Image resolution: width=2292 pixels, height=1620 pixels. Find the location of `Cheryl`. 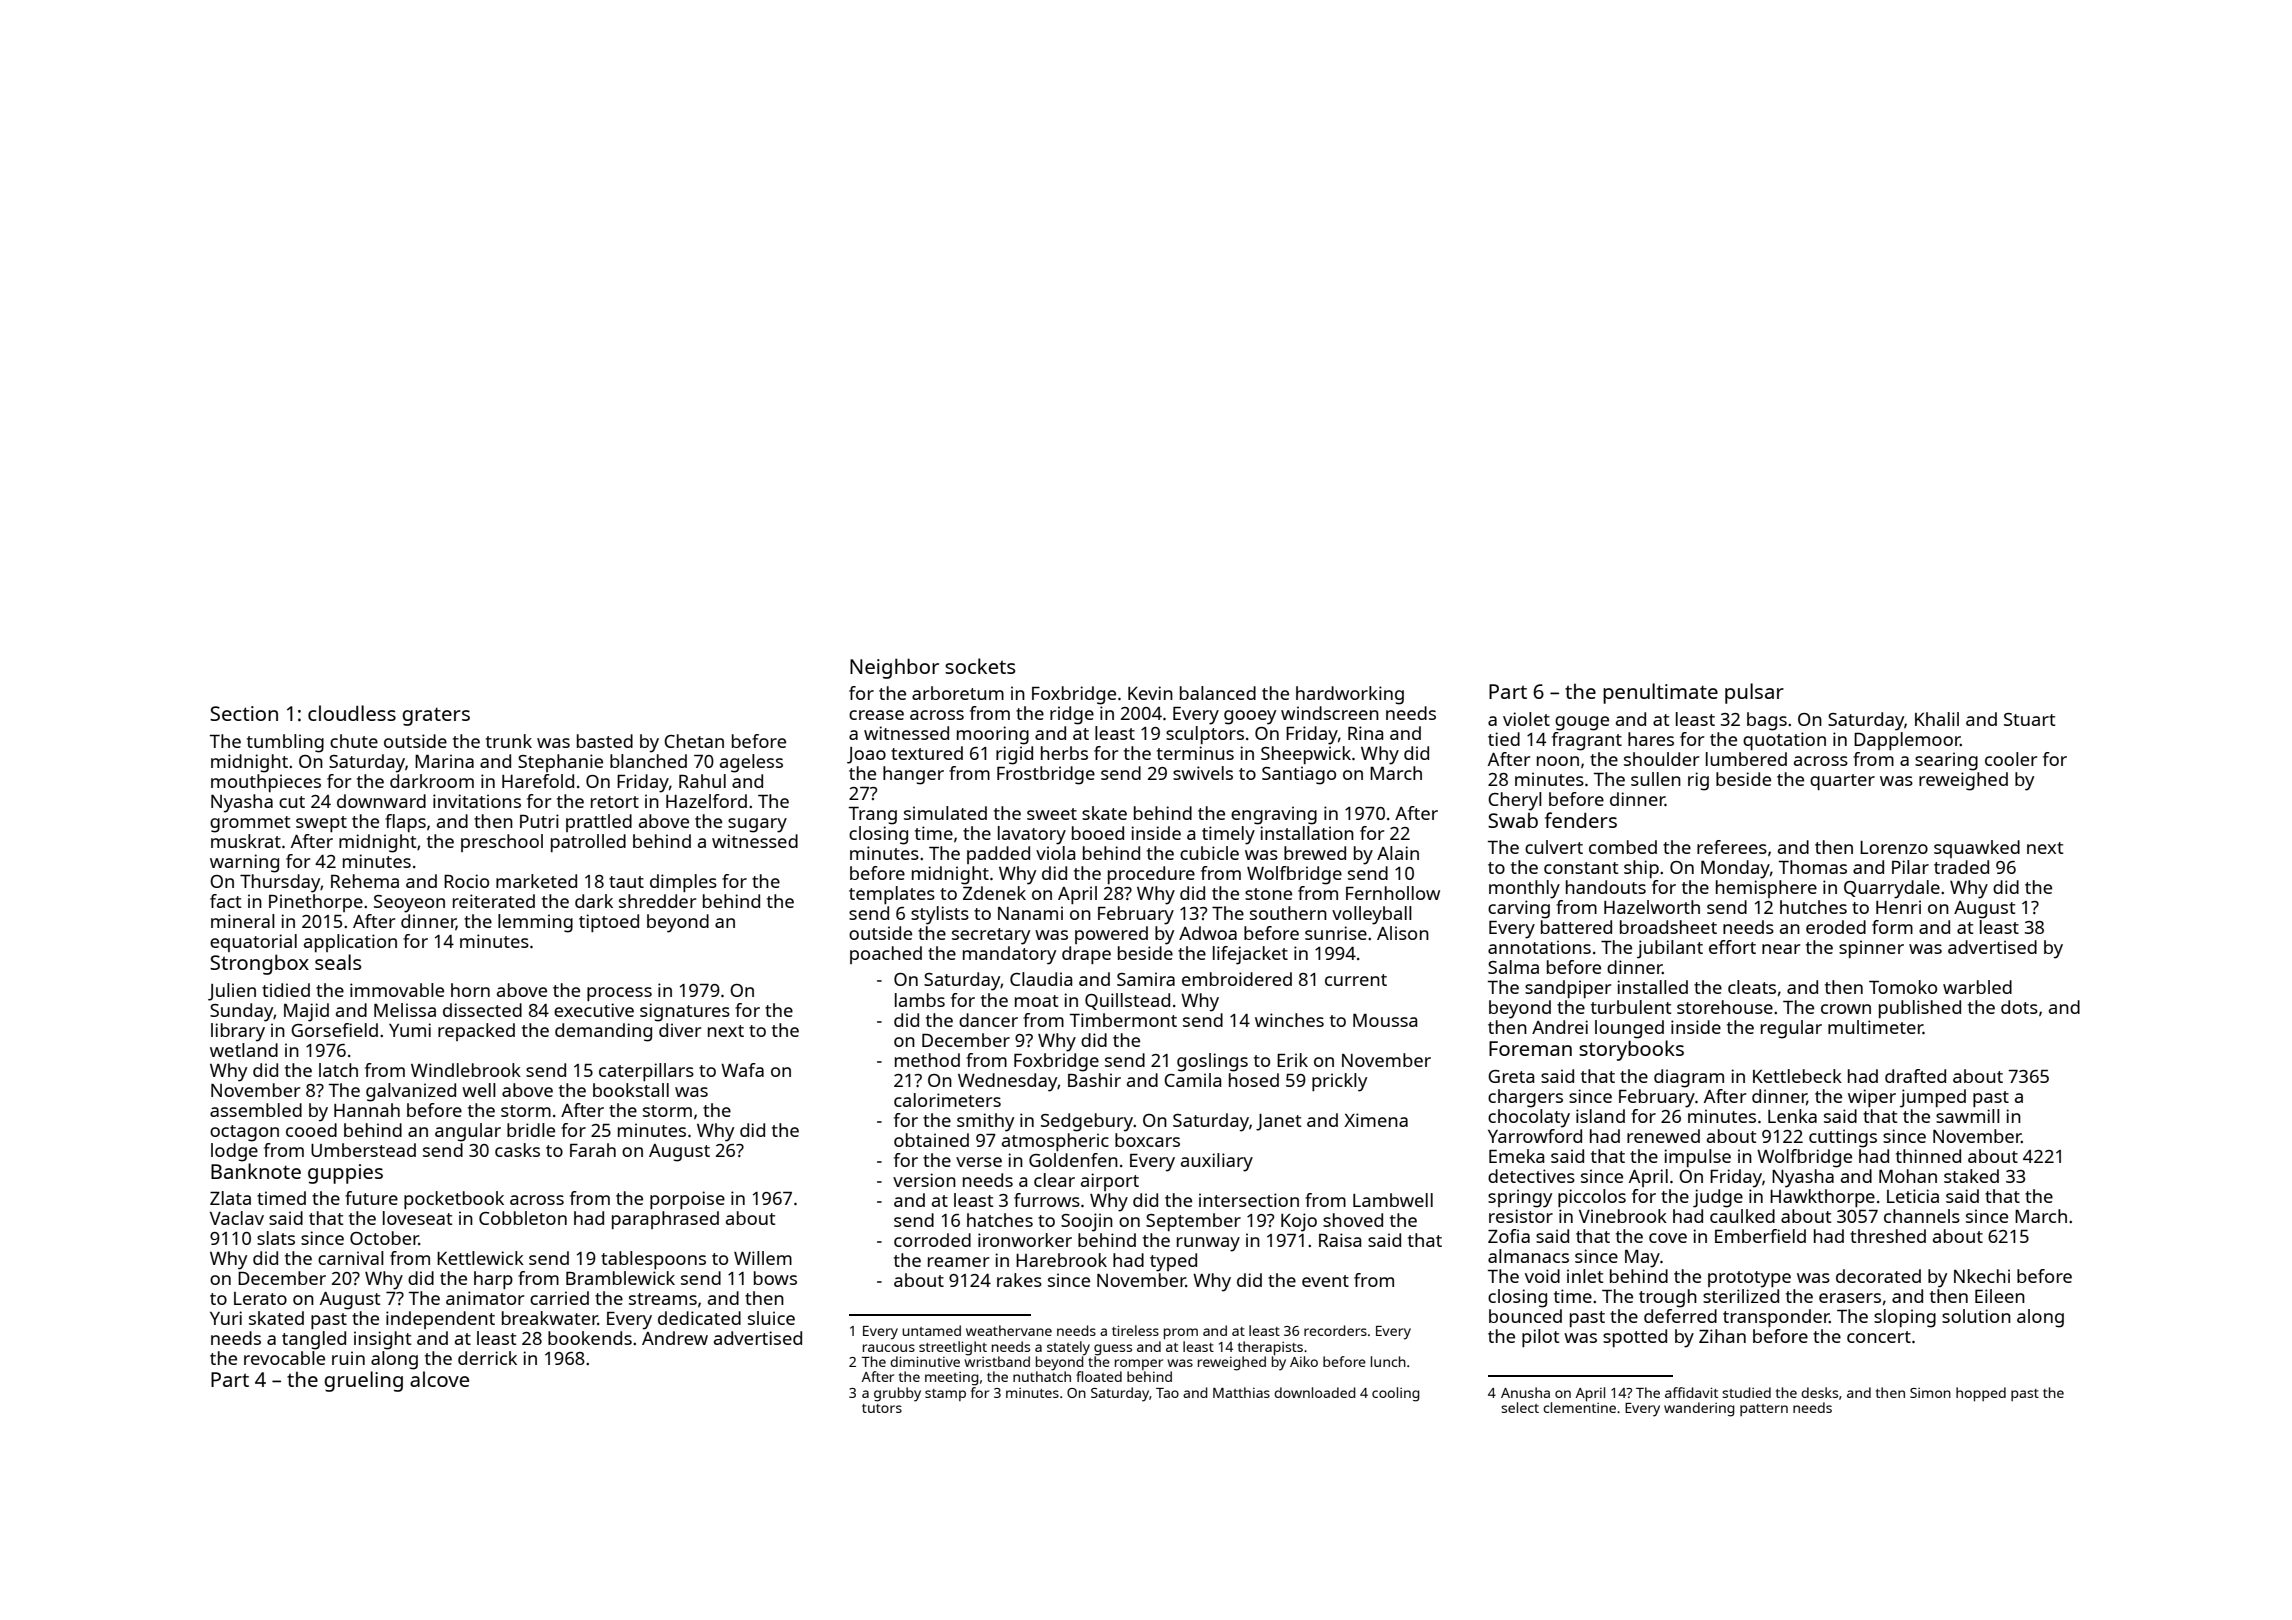

Cheryl is located at coordinates (1515, 801).
